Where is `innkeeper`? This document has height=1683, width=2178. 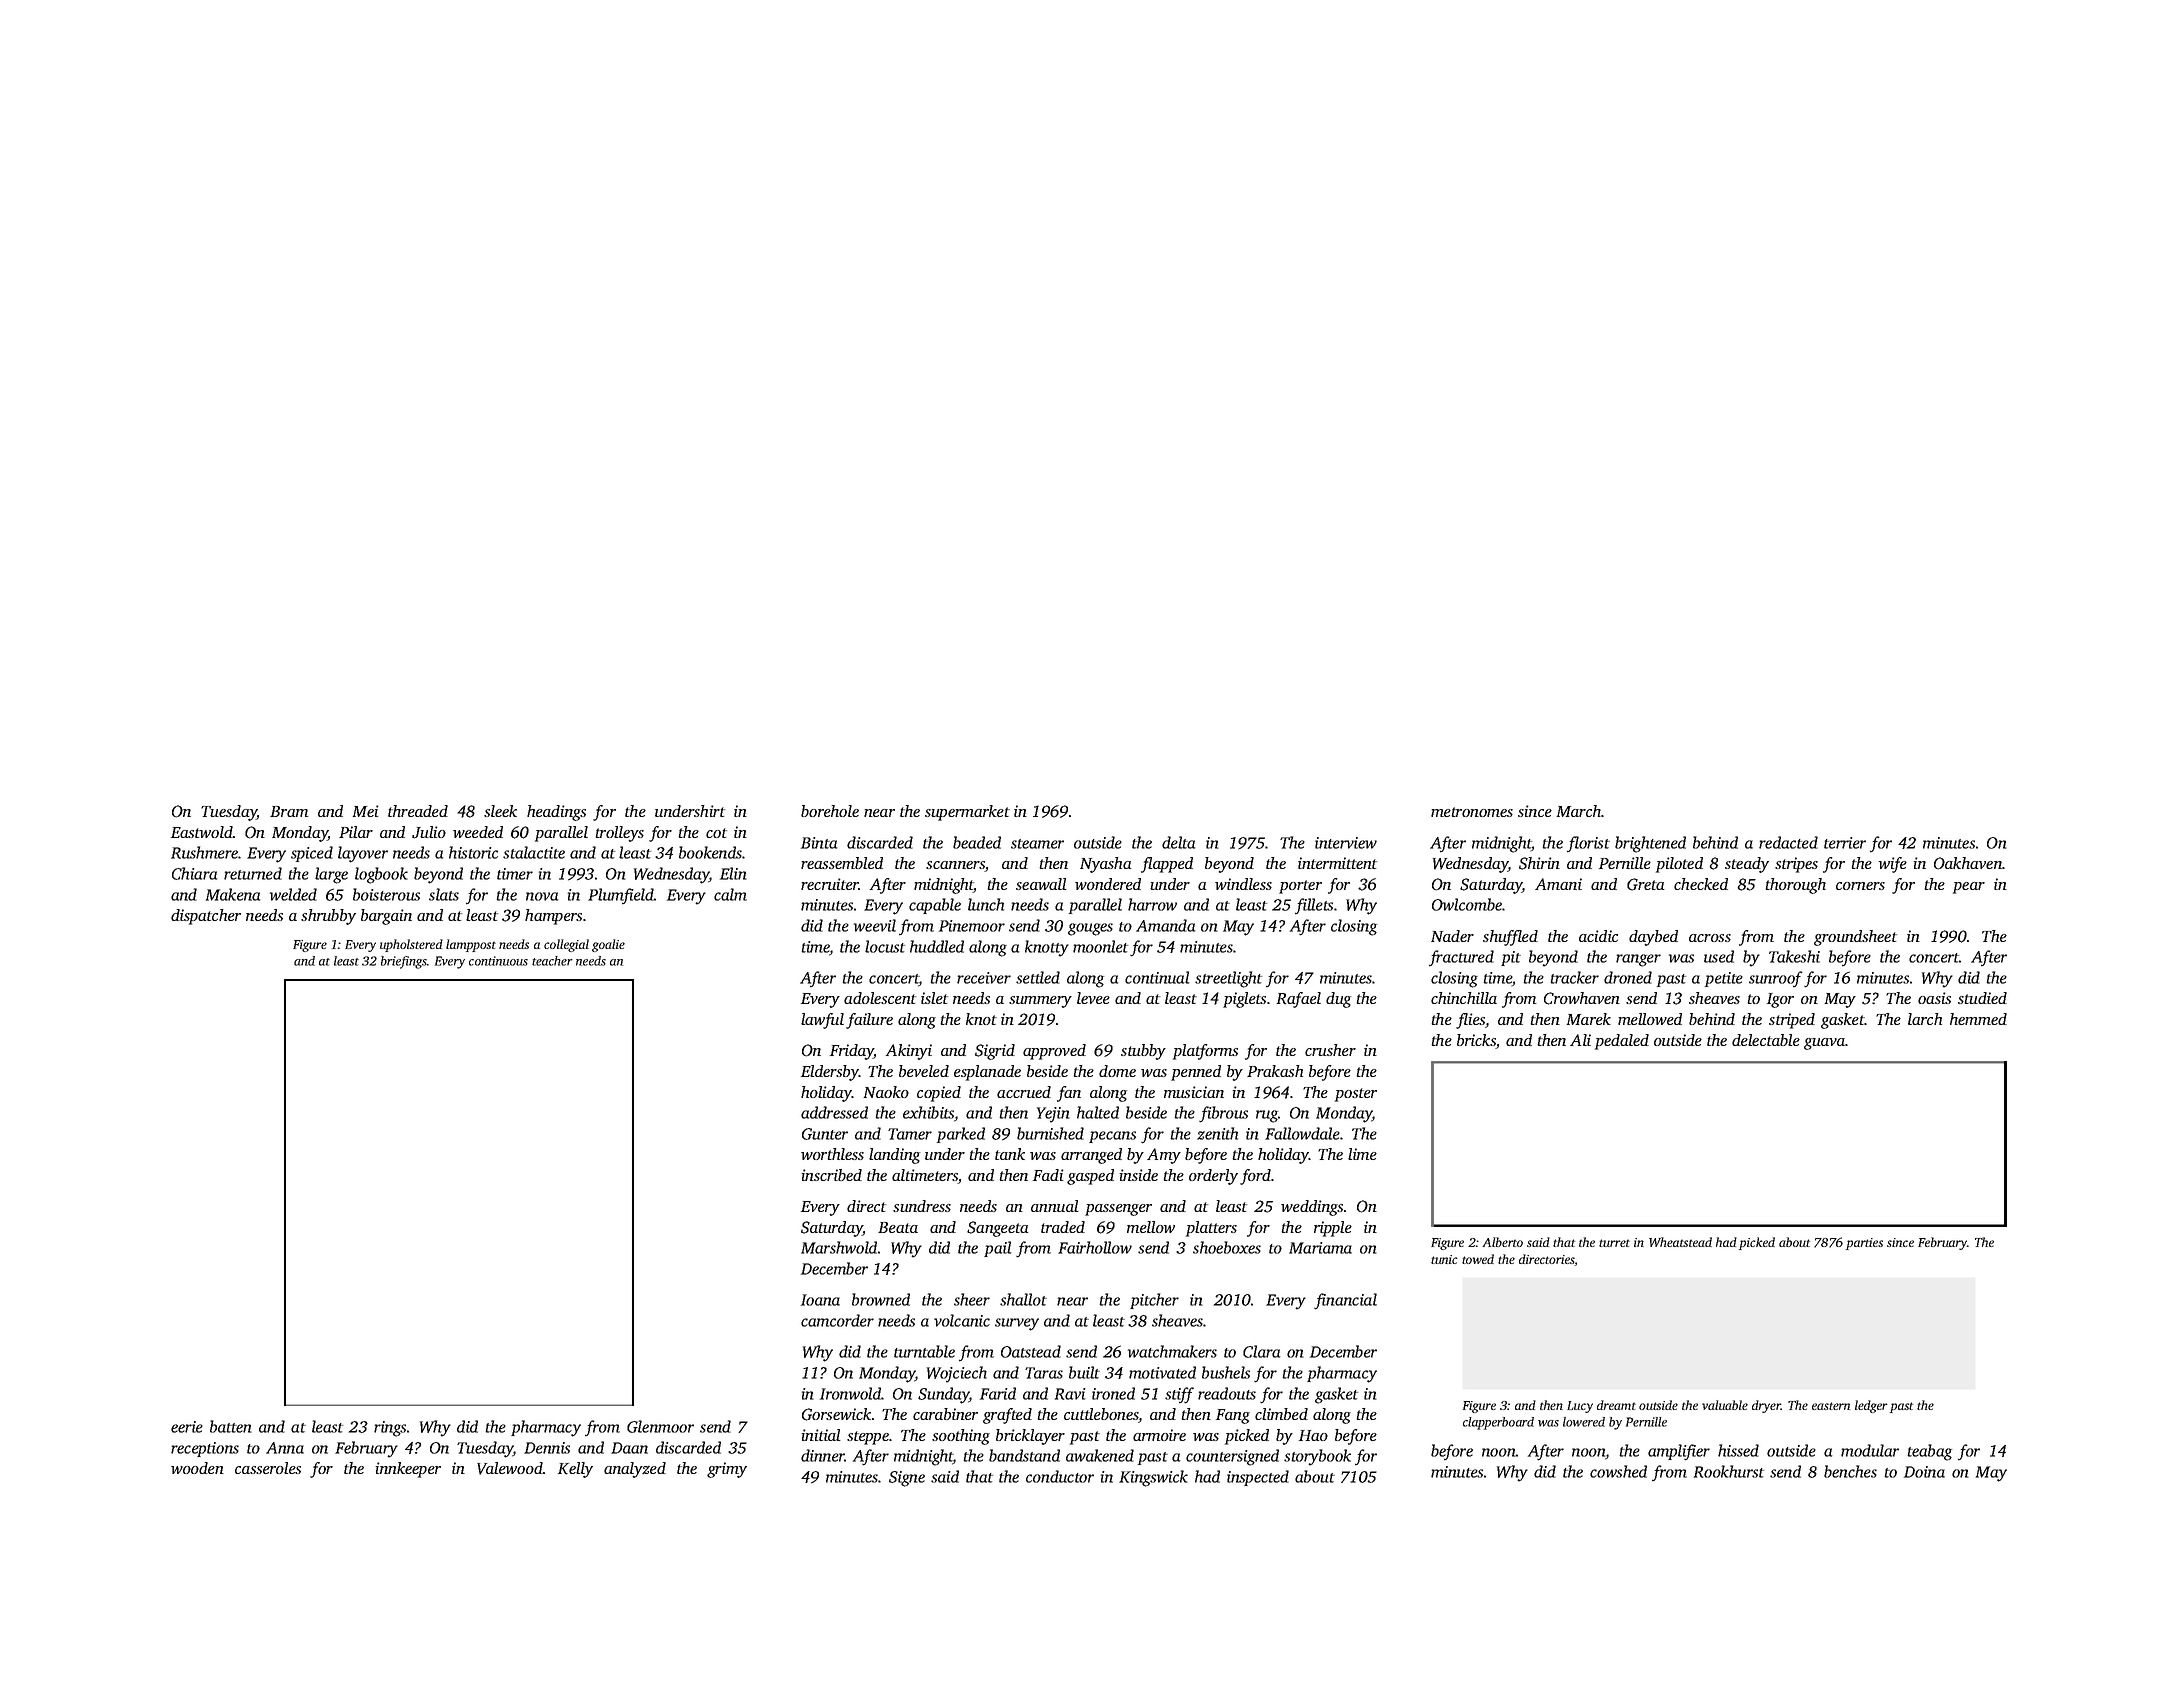
innkeeper is located at coordinates (408, 1470).
